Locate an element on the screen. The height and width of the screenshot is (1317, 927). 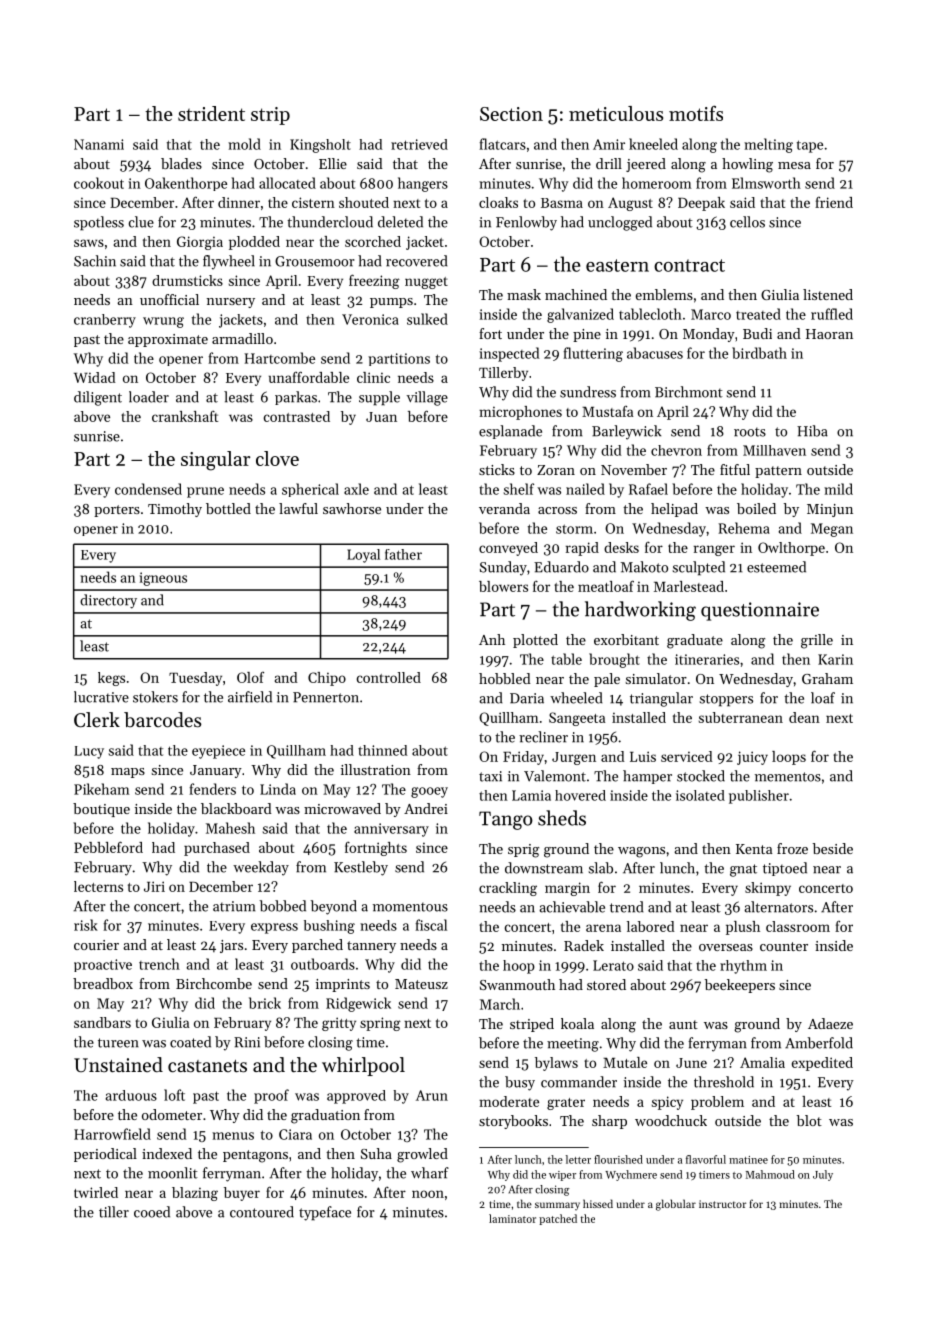
diligent is located at coordinates (98, 398).
